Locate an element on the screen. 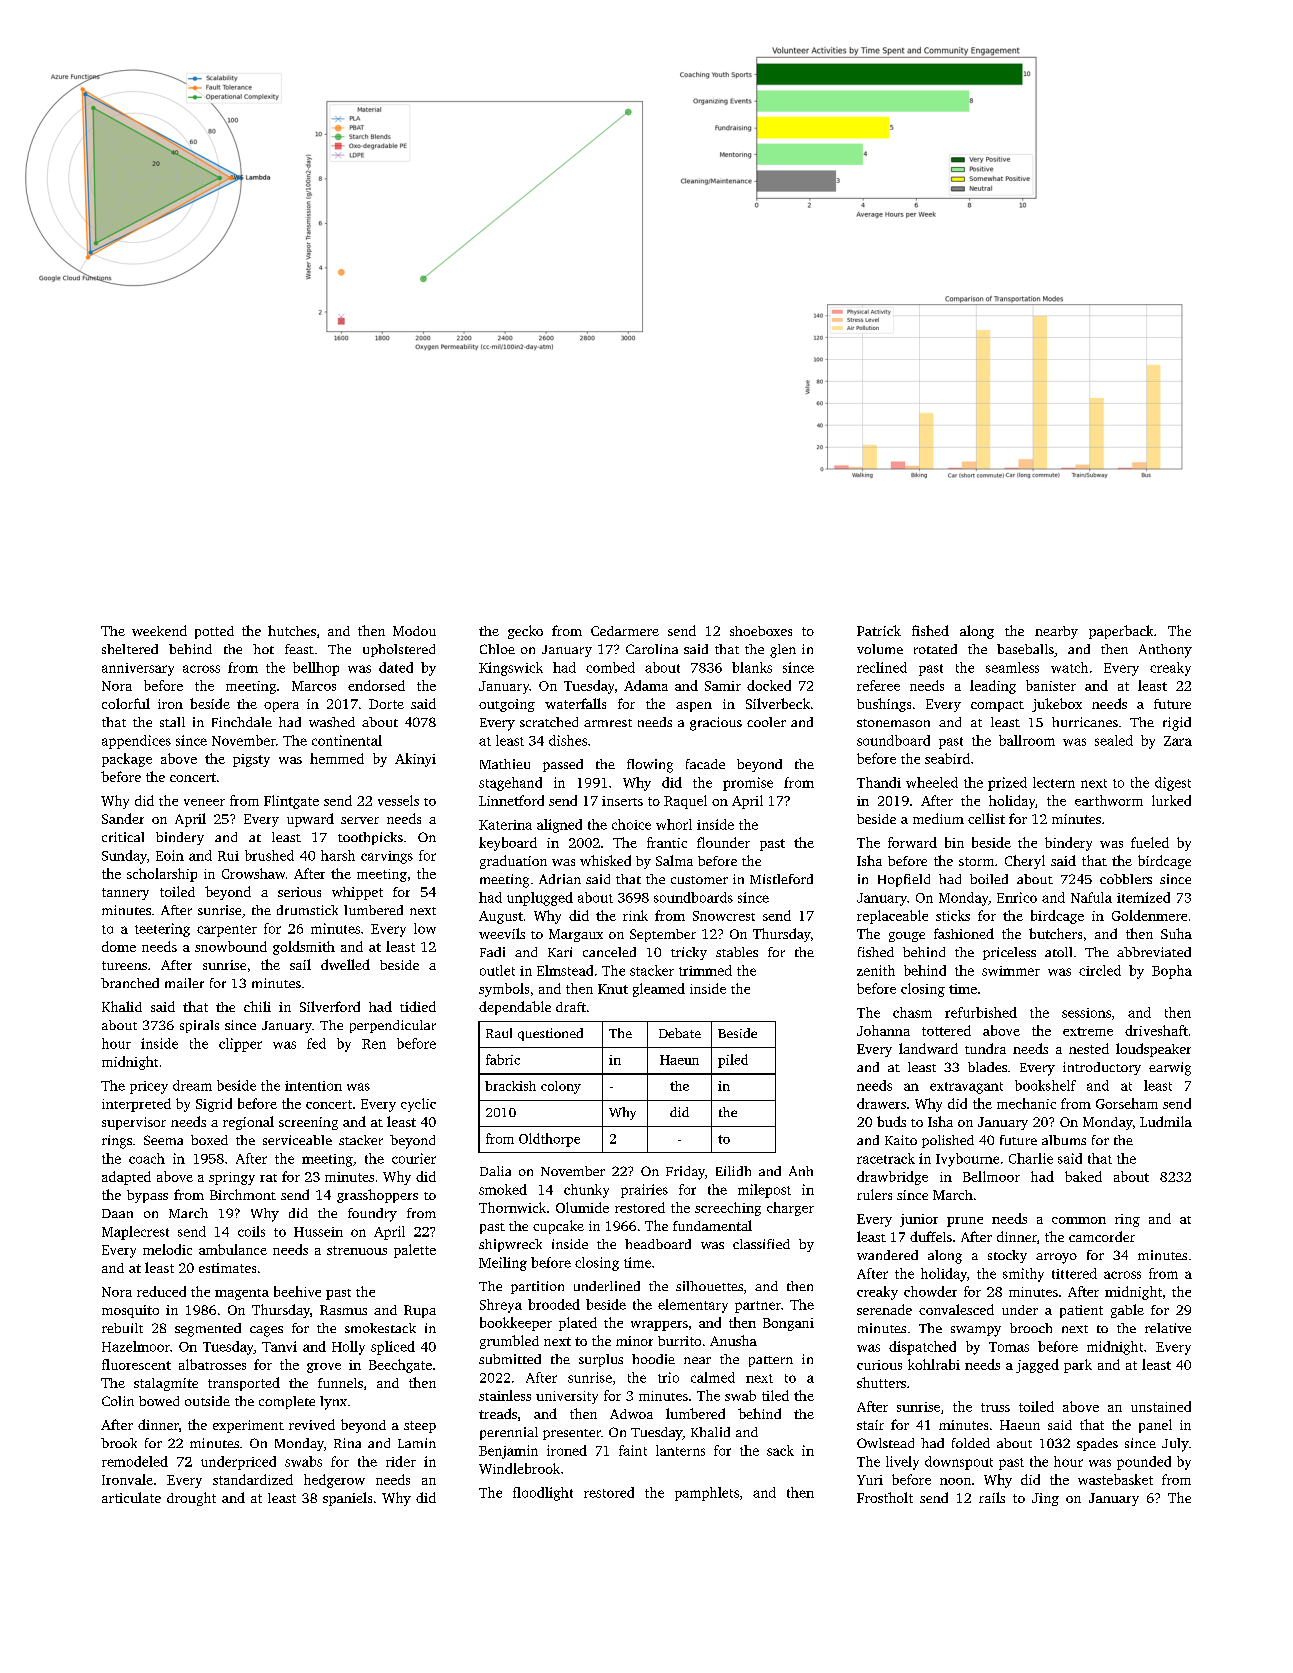 Image resolution: width=1293 pixels, height=1673 pixels. customer is located at coordinates (699, 880).
